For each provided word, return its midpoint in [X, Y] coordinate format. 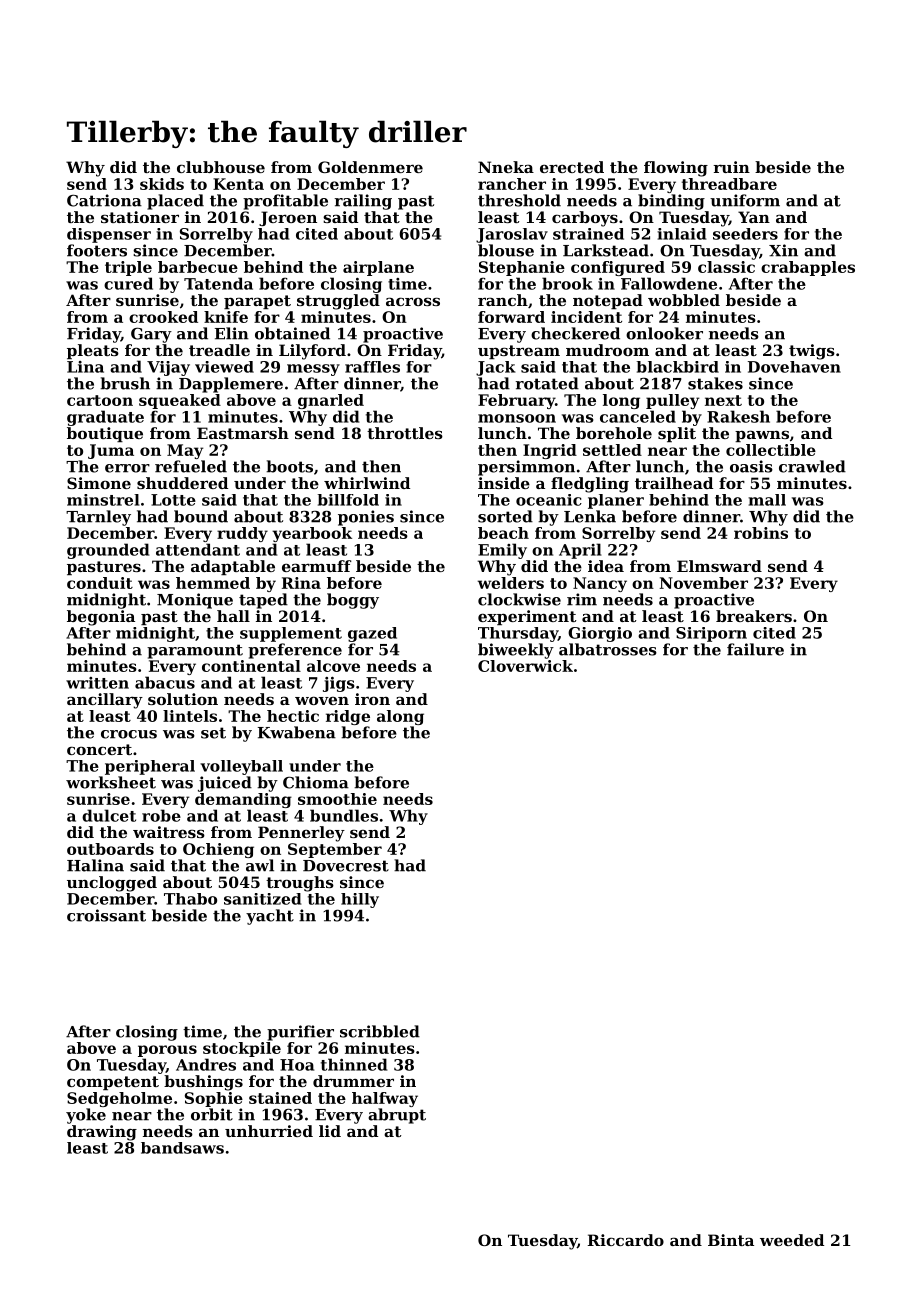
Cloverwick [525, 666]
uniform [745, 200]
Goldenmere [370, 167]
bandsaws [182, 1148]
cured [128, 283]
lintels [190, 716]
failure [755, 649]
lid [330, 1131]
